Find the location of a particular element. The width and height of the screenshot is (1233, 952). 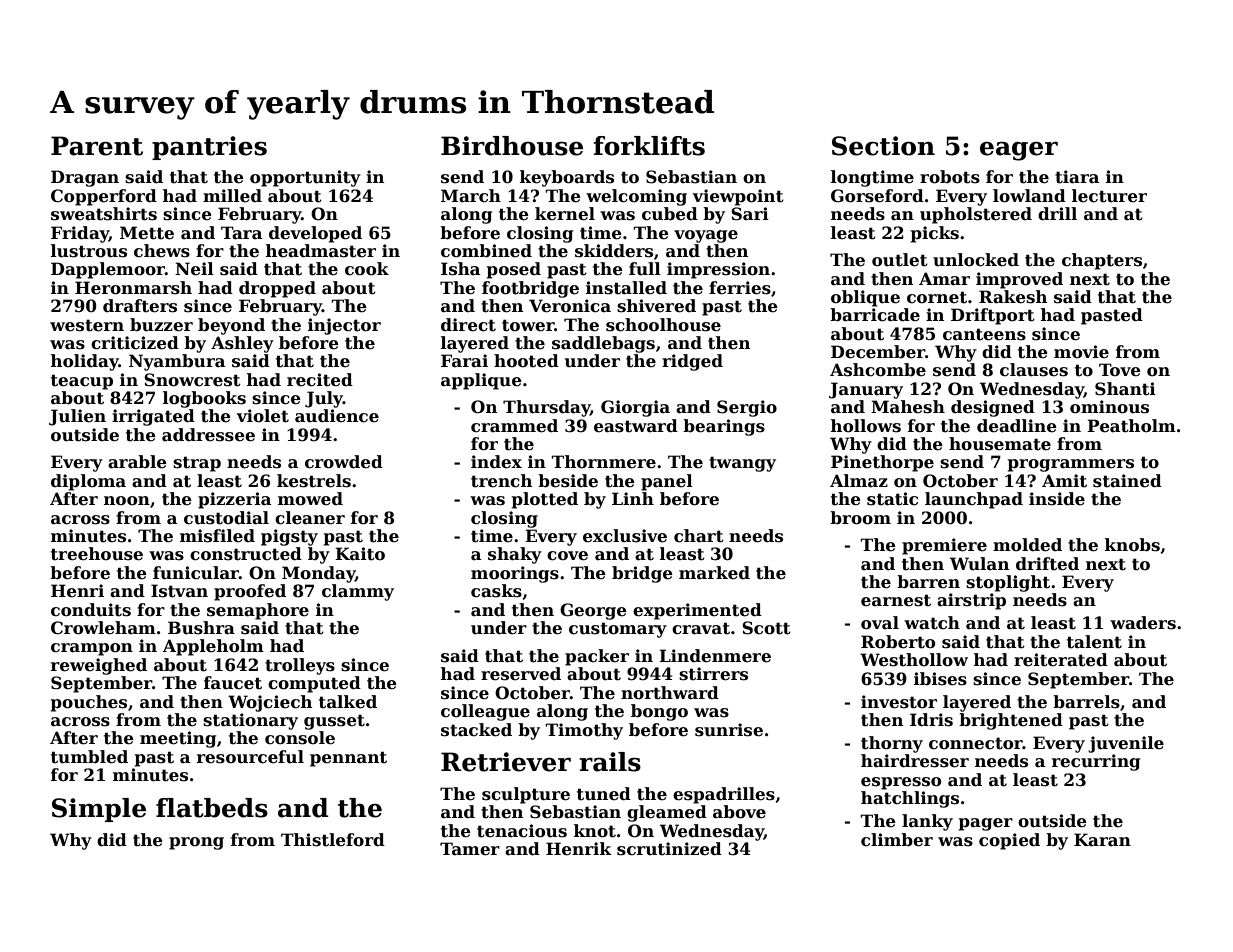

rails is located at coordinates (610, 762).
